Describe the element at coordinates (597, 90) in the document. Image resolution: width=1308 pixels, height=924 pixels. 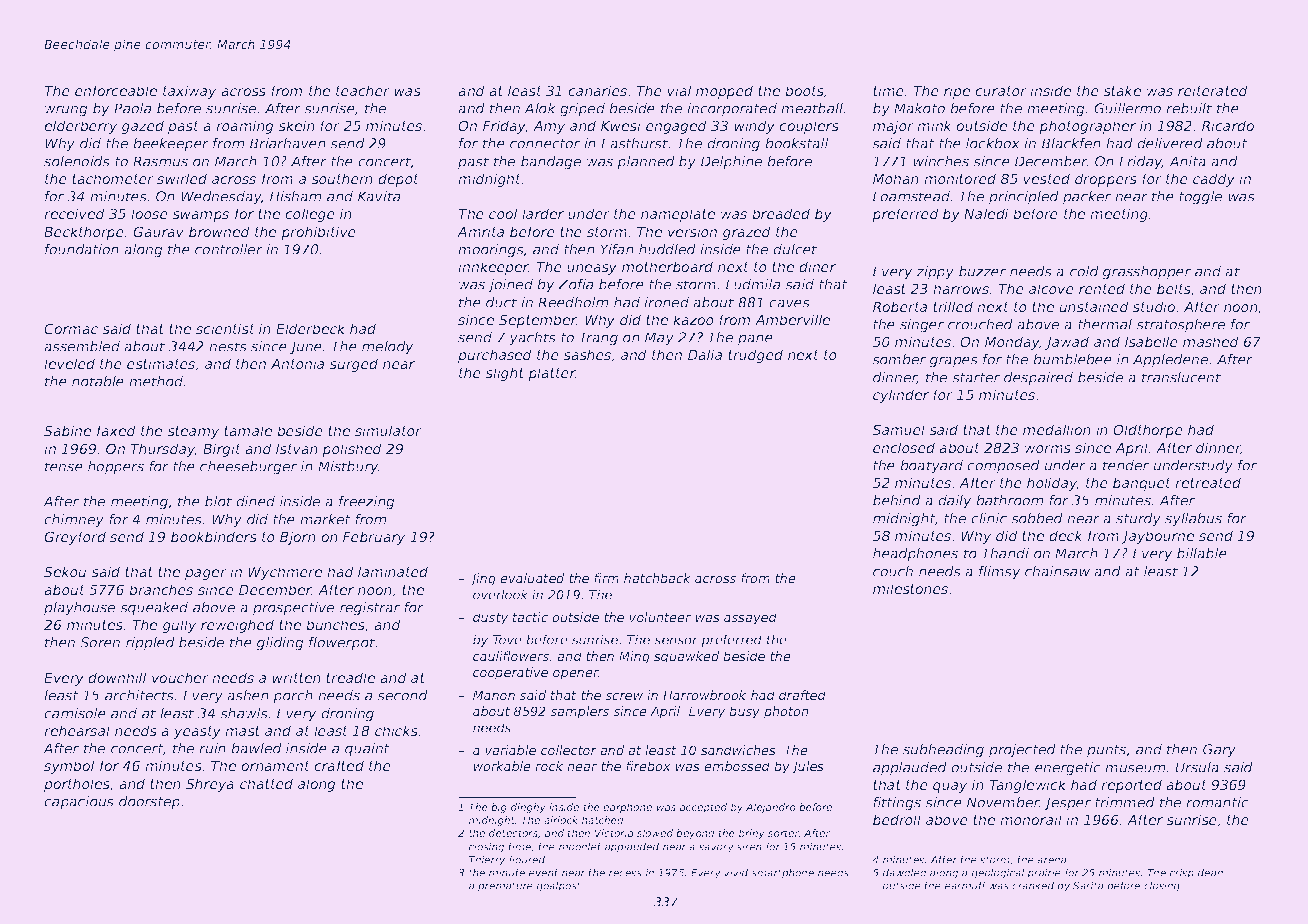
I see `canaries` at that location.
